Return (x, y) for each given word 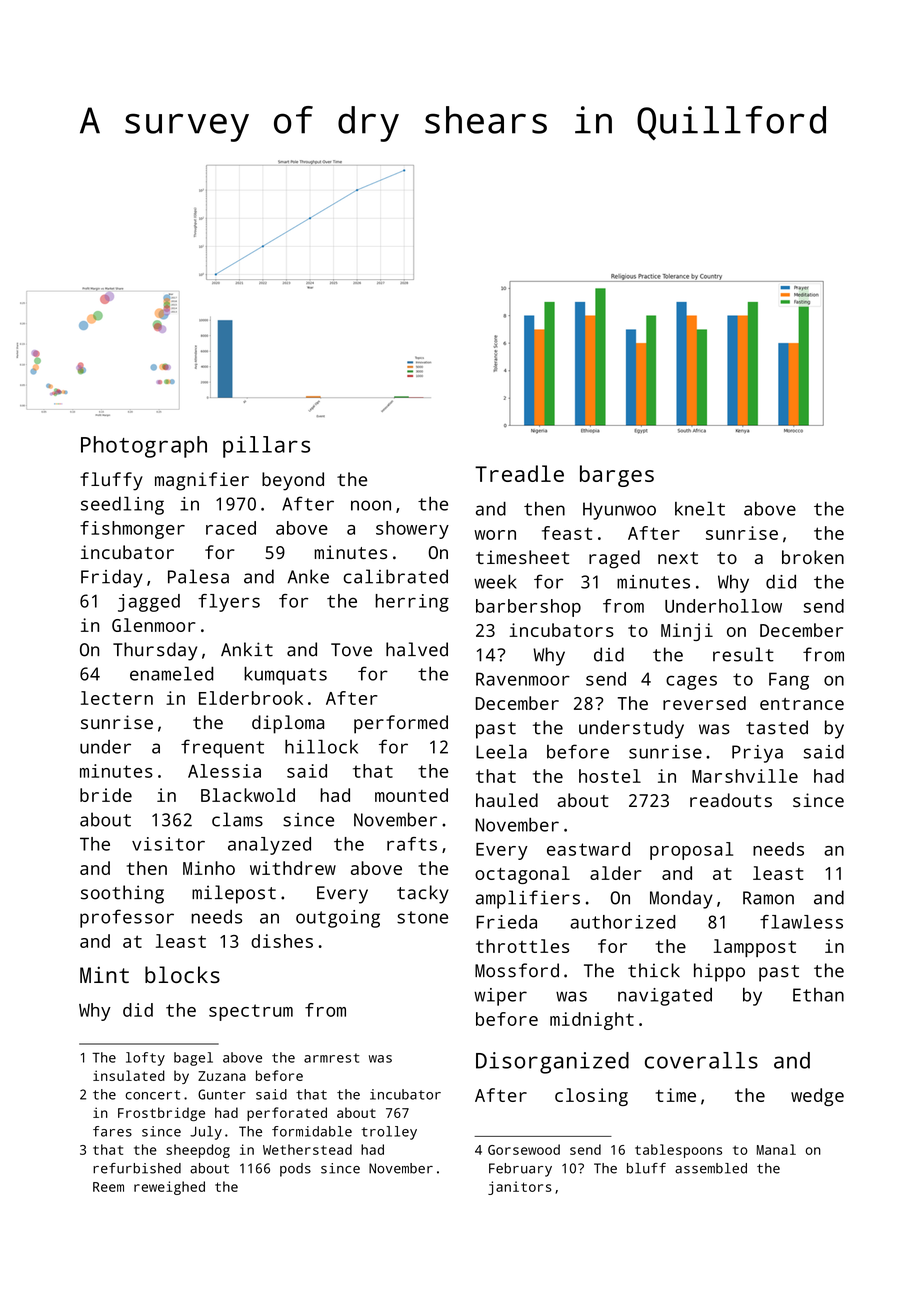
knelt (700, 508)
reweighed (169, 1188)
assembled (711, 1168)
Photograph (144, 447)
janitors (520, 1188)
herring (412, 603)
